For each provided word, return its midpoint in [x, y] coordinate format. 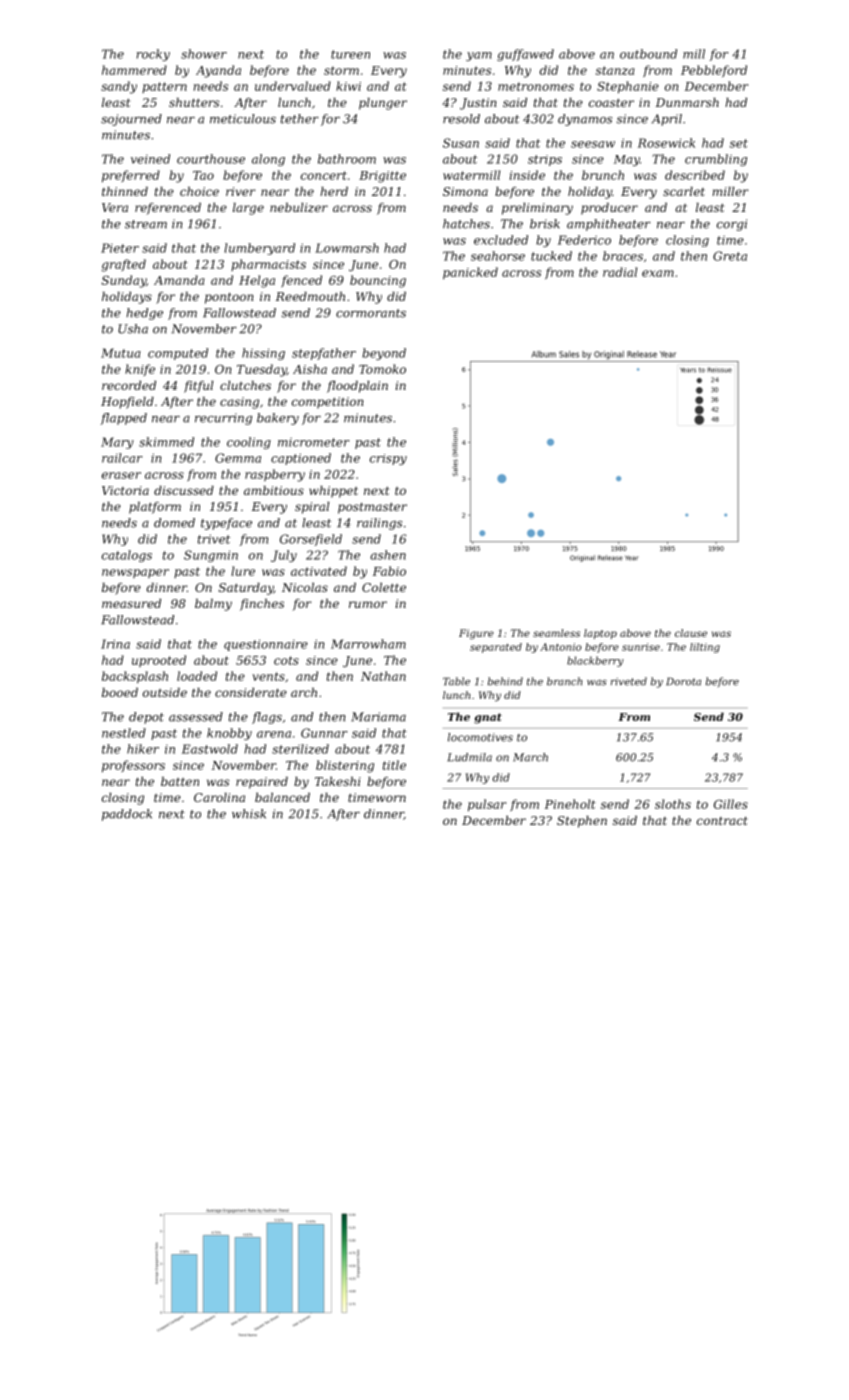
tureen [350, 54]
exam [658, 273]
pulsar [487, 805]
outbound [648, 54]
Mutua [121, 353]
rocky [153, 55]
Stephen [582, 822]
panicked [470, 273]
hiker [143, 749]
